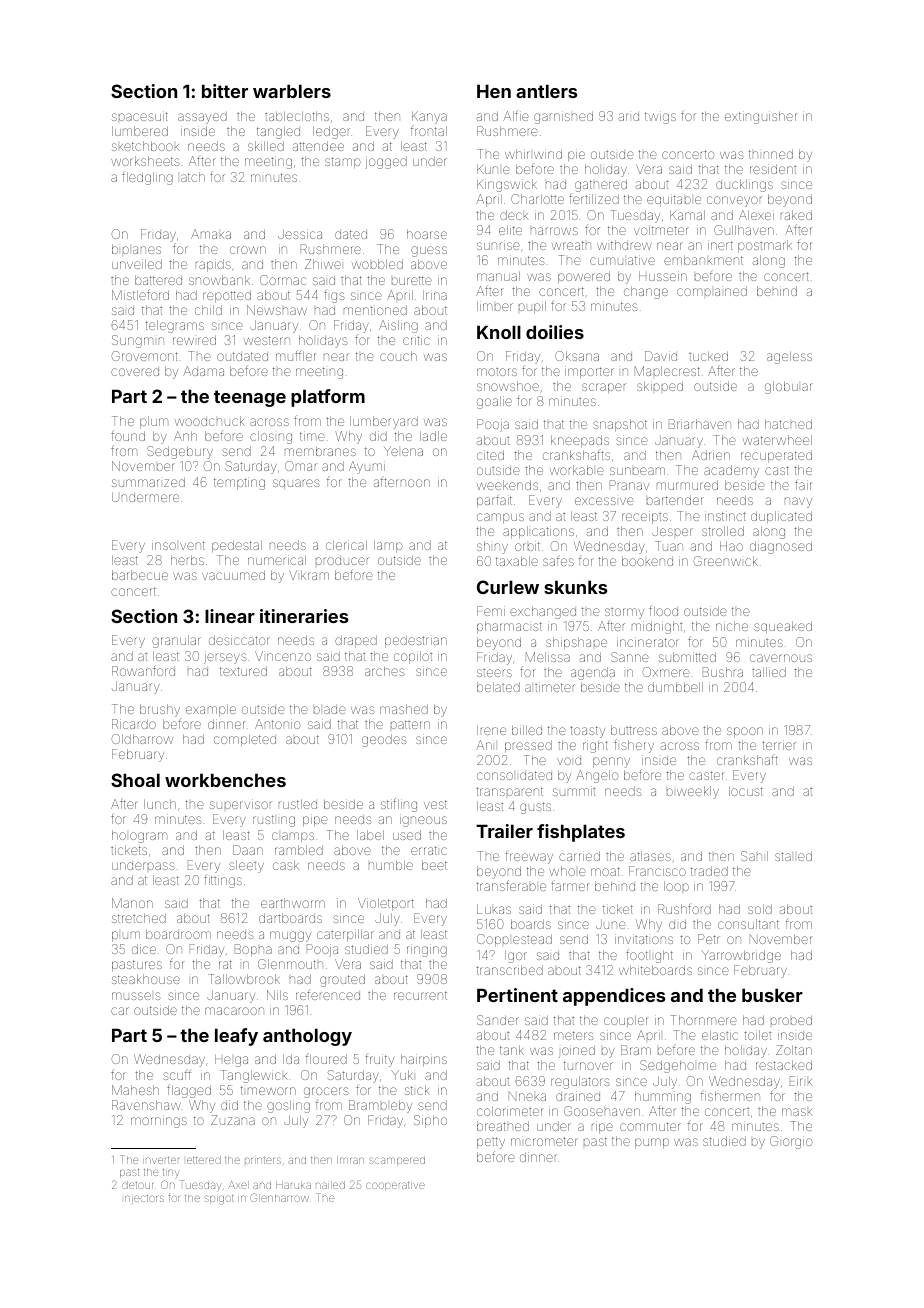 The width and height of the image is (924, 1308). Describe the element at coordinates (144, 1199) in the image. I see `injectors` at that location.
